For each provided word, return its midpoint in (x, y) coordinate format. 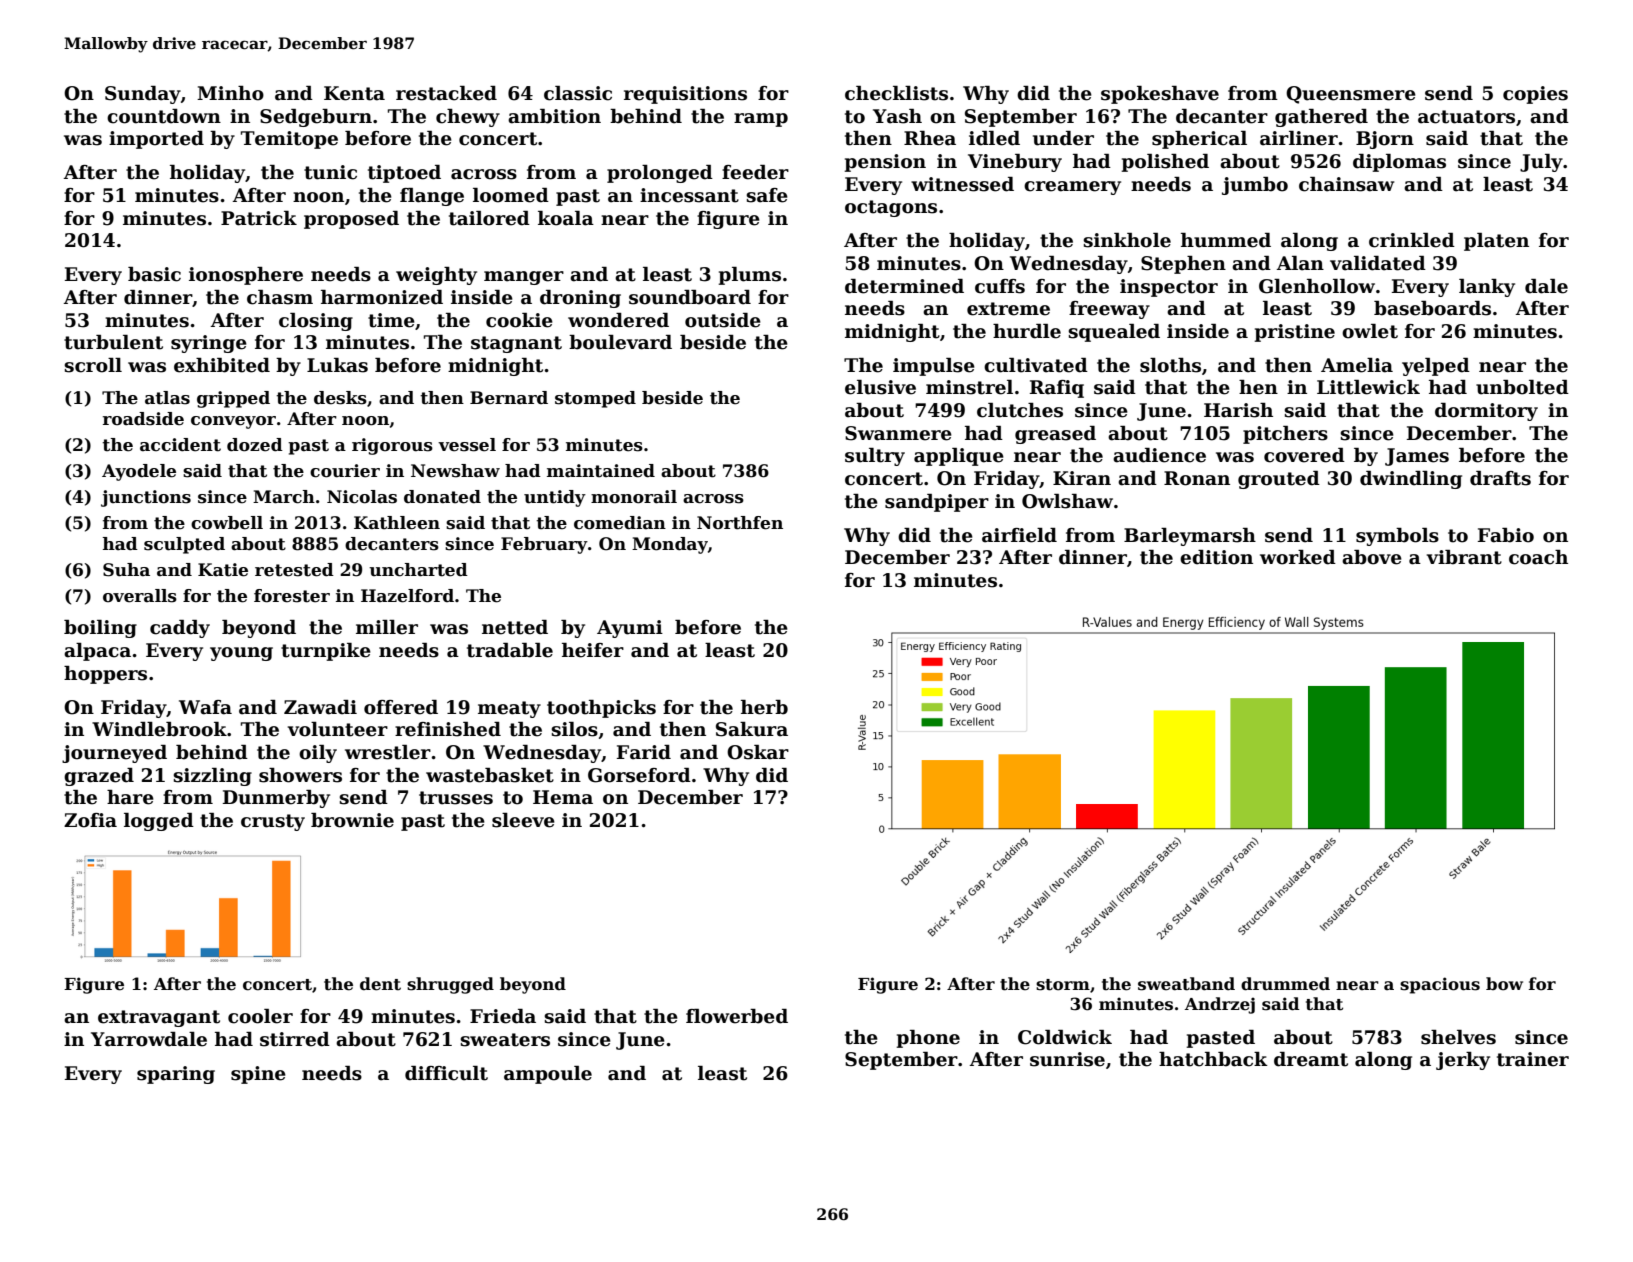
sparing (176, 1075)
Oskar (758, 752)
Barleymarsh (1190, 537)
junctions (146, 498)
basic (154, 274)
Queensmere (1351, 95)
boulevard (620, 342)
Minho (230, 93)
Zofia (90, 820)
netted (515, 627)
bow (1504, 984)
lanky (1487, 288)
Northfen (740, 523)
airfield (1019, 535)
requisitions (685, 95)
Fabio (1506, 535)
